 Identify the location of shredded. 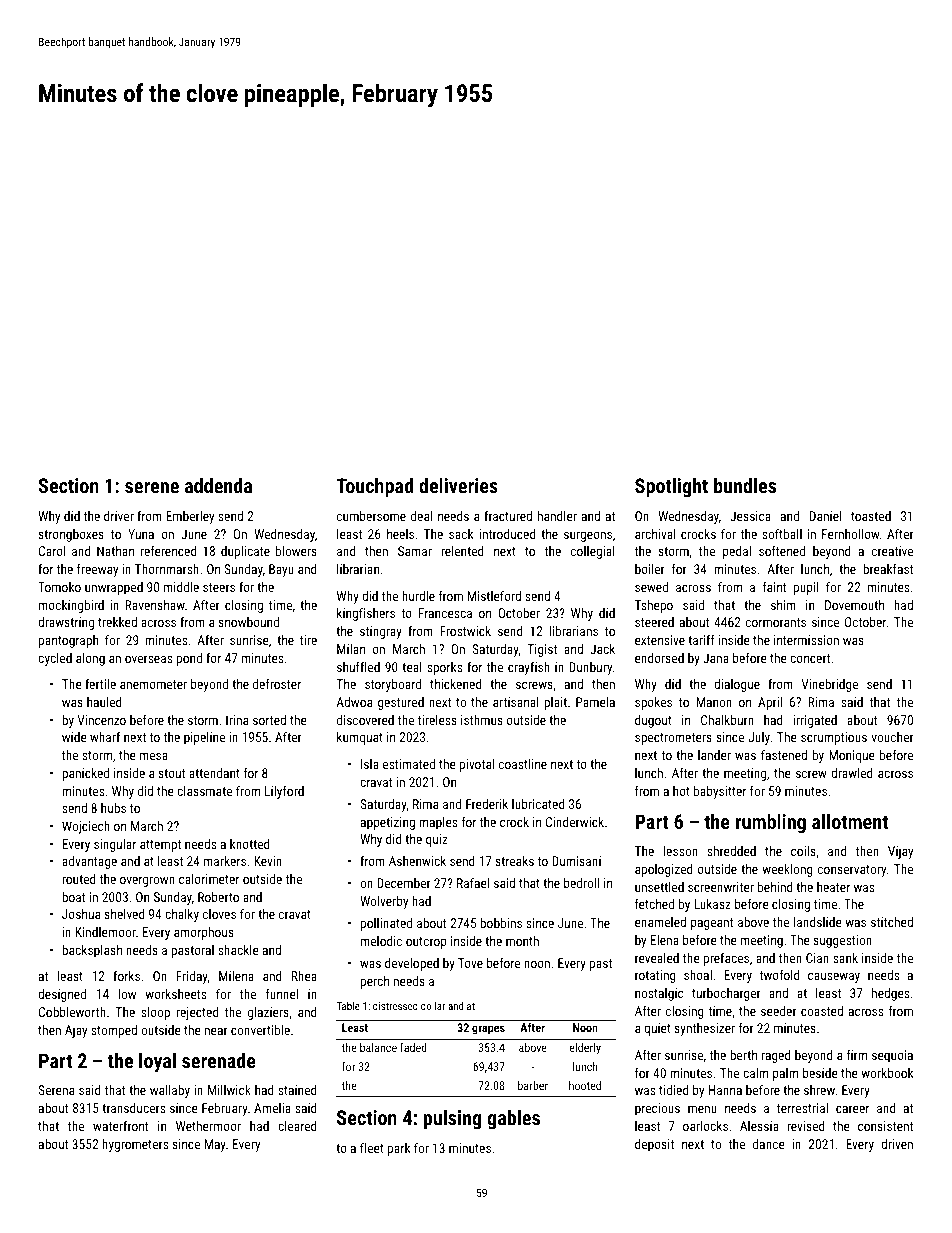
(731, 851).
